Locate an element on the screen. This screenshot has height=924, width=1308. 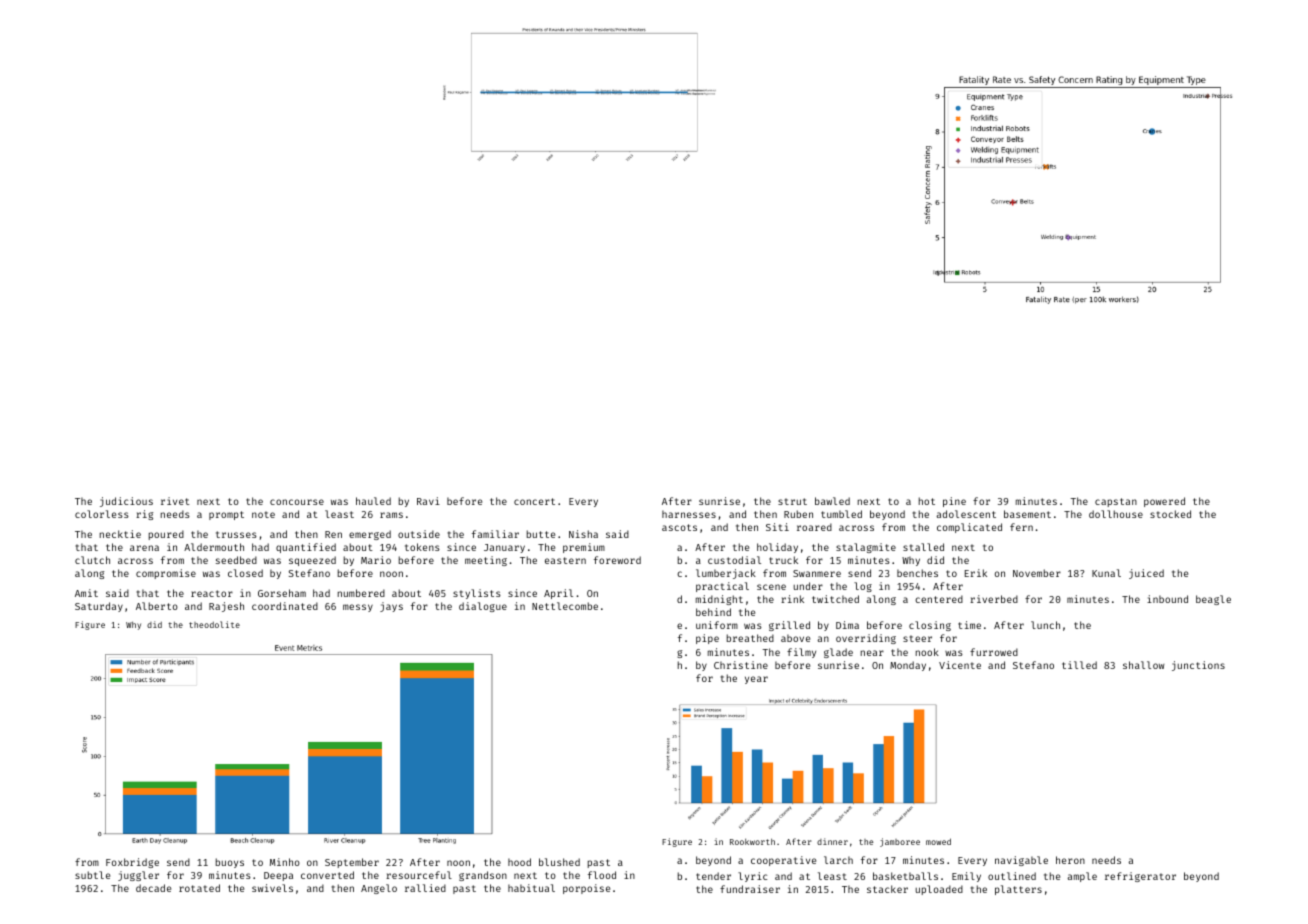
Minho is located at coordinates (285, 862).
